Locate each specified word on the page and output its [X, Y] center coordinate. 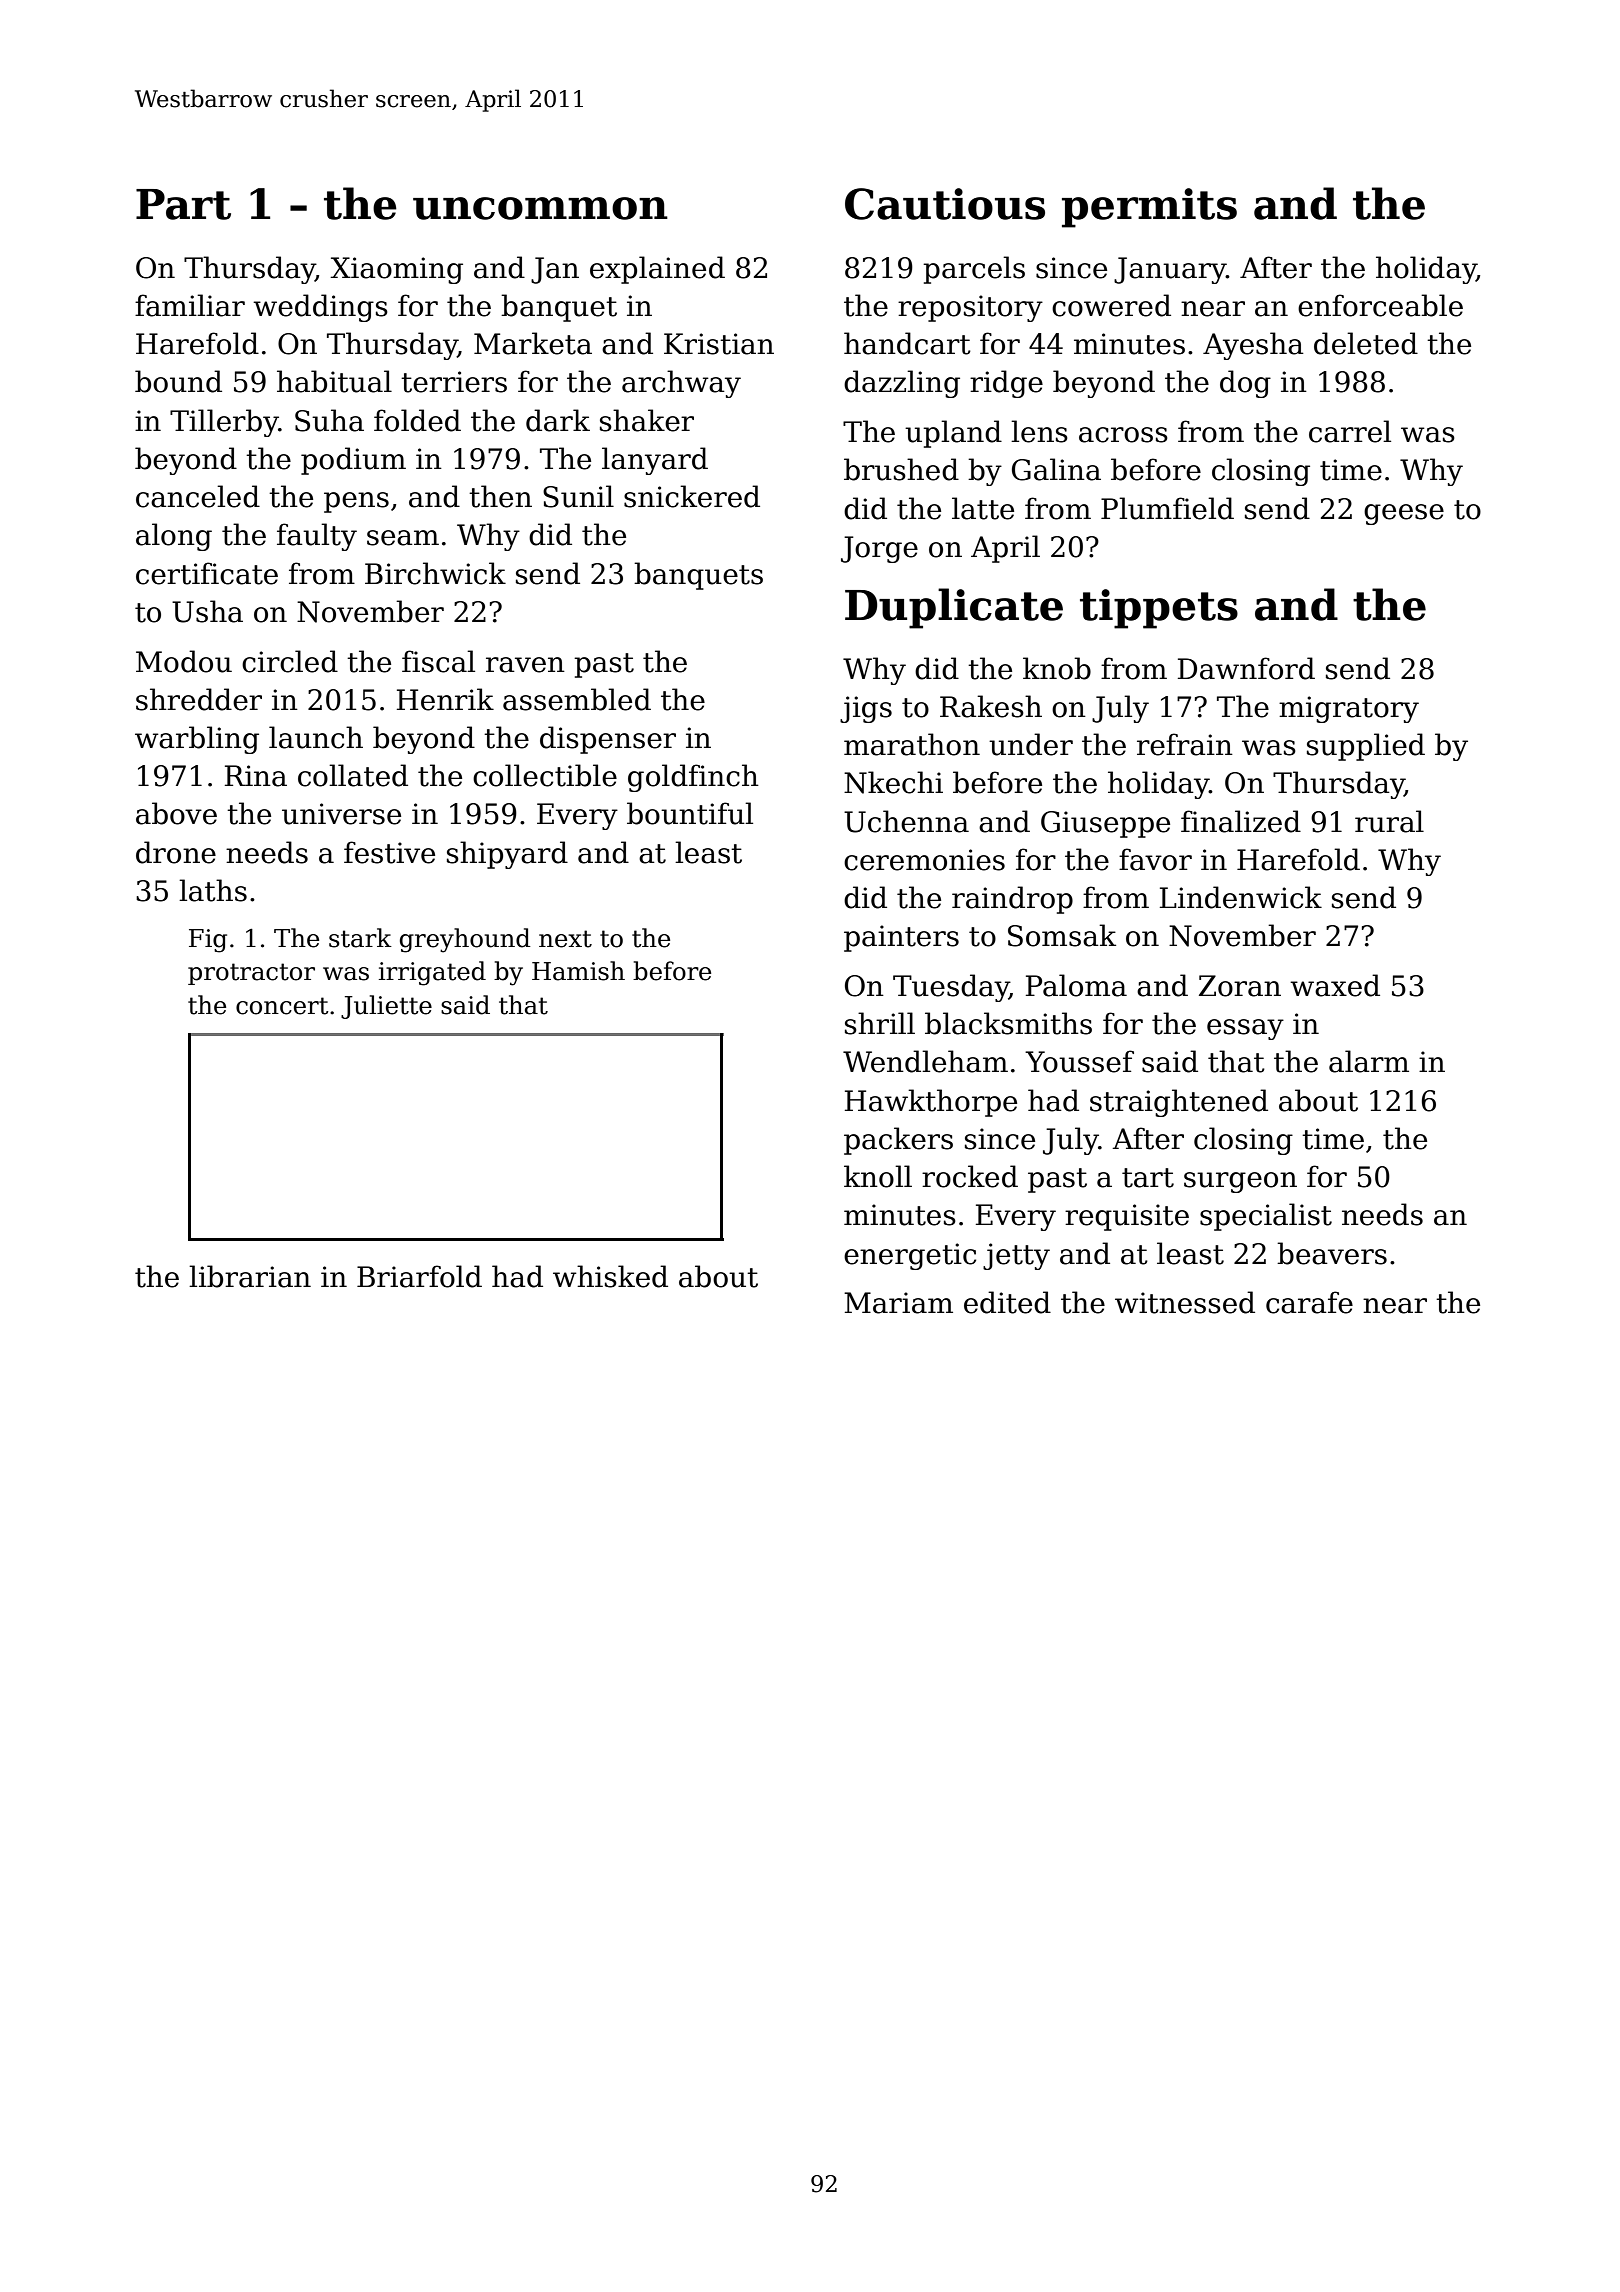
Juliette [386, 1007]
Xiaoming [396, 270]
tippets [1159, 609]
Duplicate [954, 608]
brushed [901, 469]
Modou [184, 661]
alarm [1369, 1061]
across [1123, 435]
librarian [250, 1276]
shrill [880, 1023]
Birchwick [435, 573]
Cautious [945, 204]
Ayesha [1253, 346]
